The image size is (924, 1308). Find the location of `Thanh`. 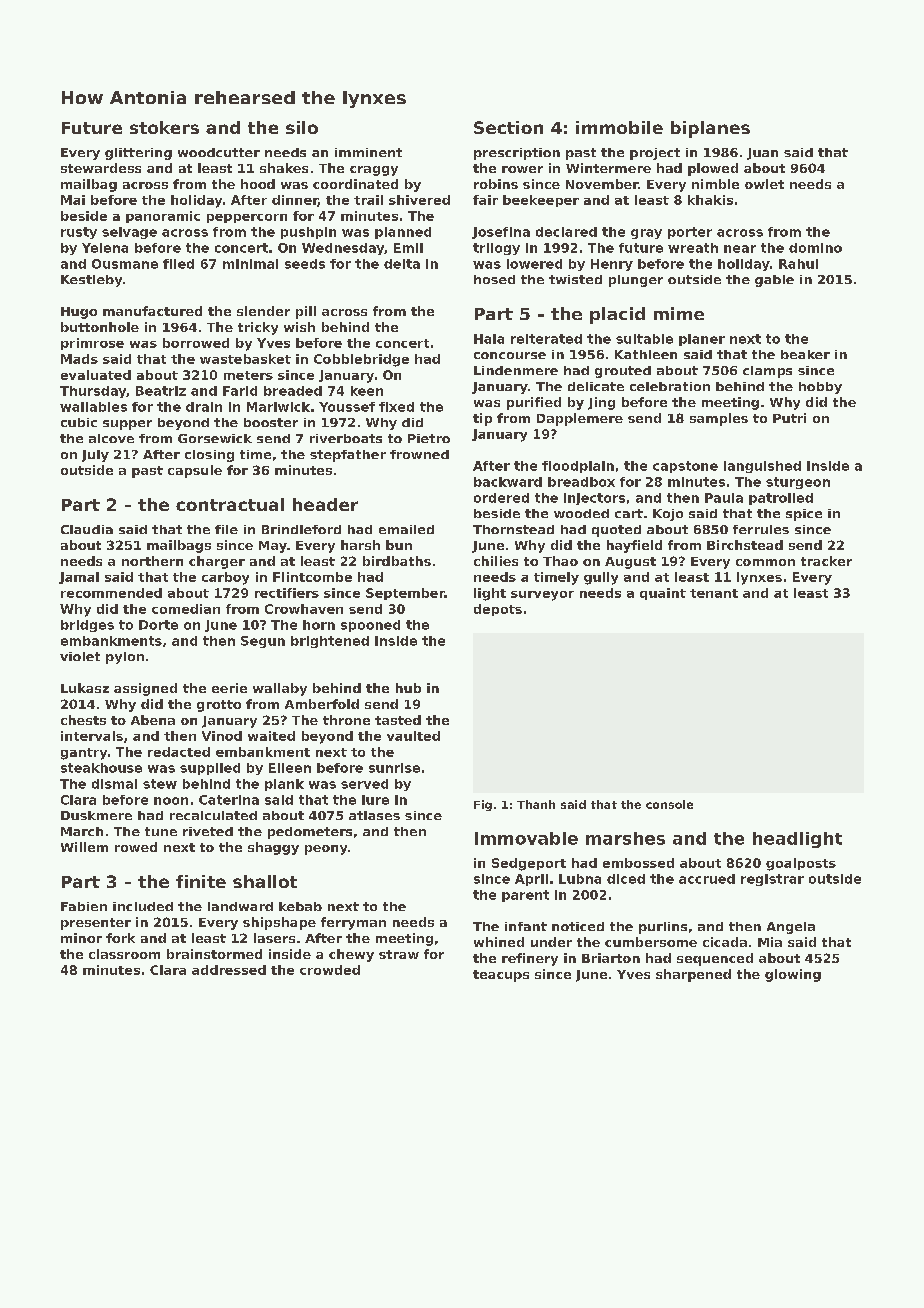

Thanh is located at coordinates (536, 804).
